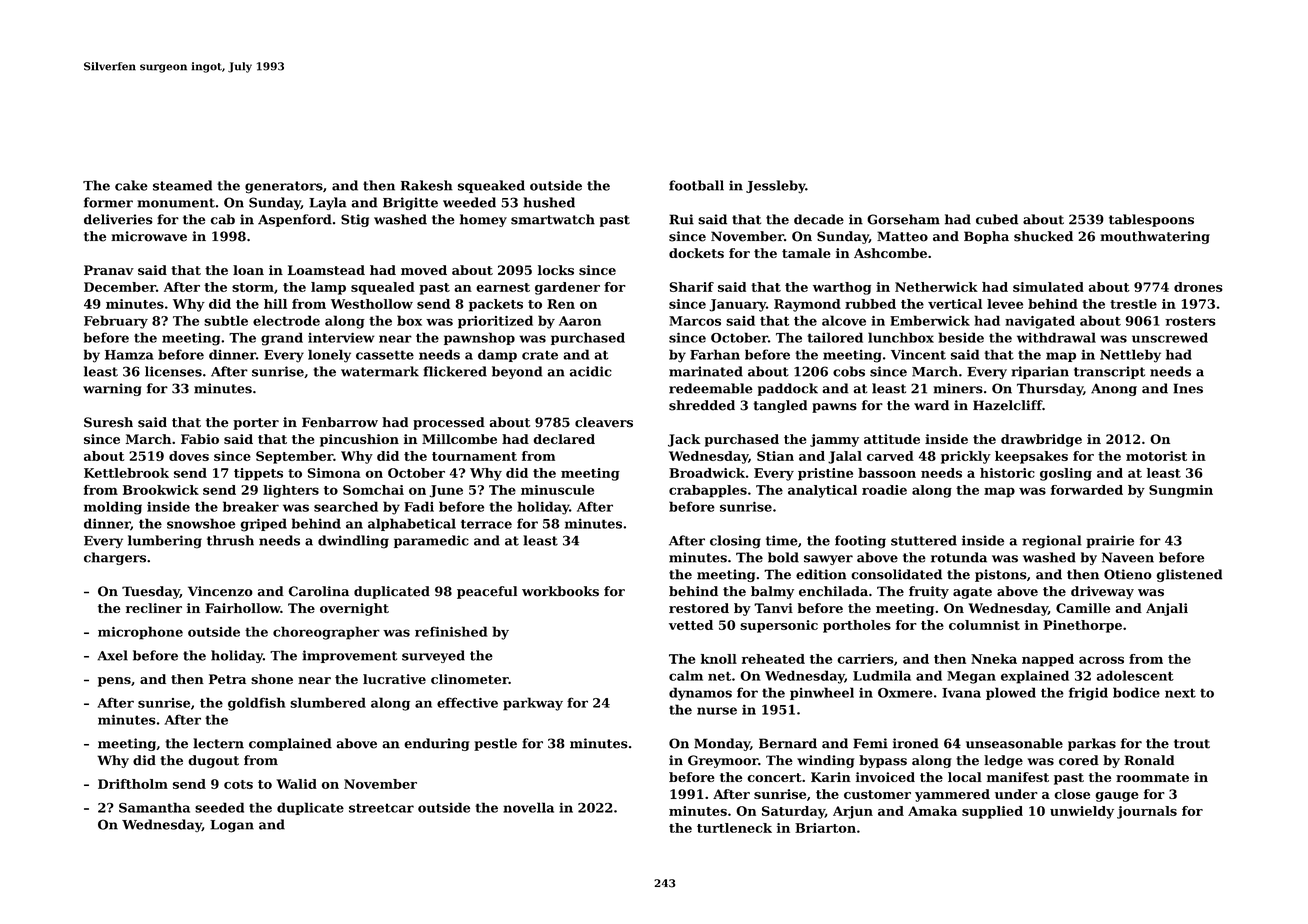  What do you see at coordinates (257, 704) in the document?
I see `goldfish` at bounding box center [257, 704].
